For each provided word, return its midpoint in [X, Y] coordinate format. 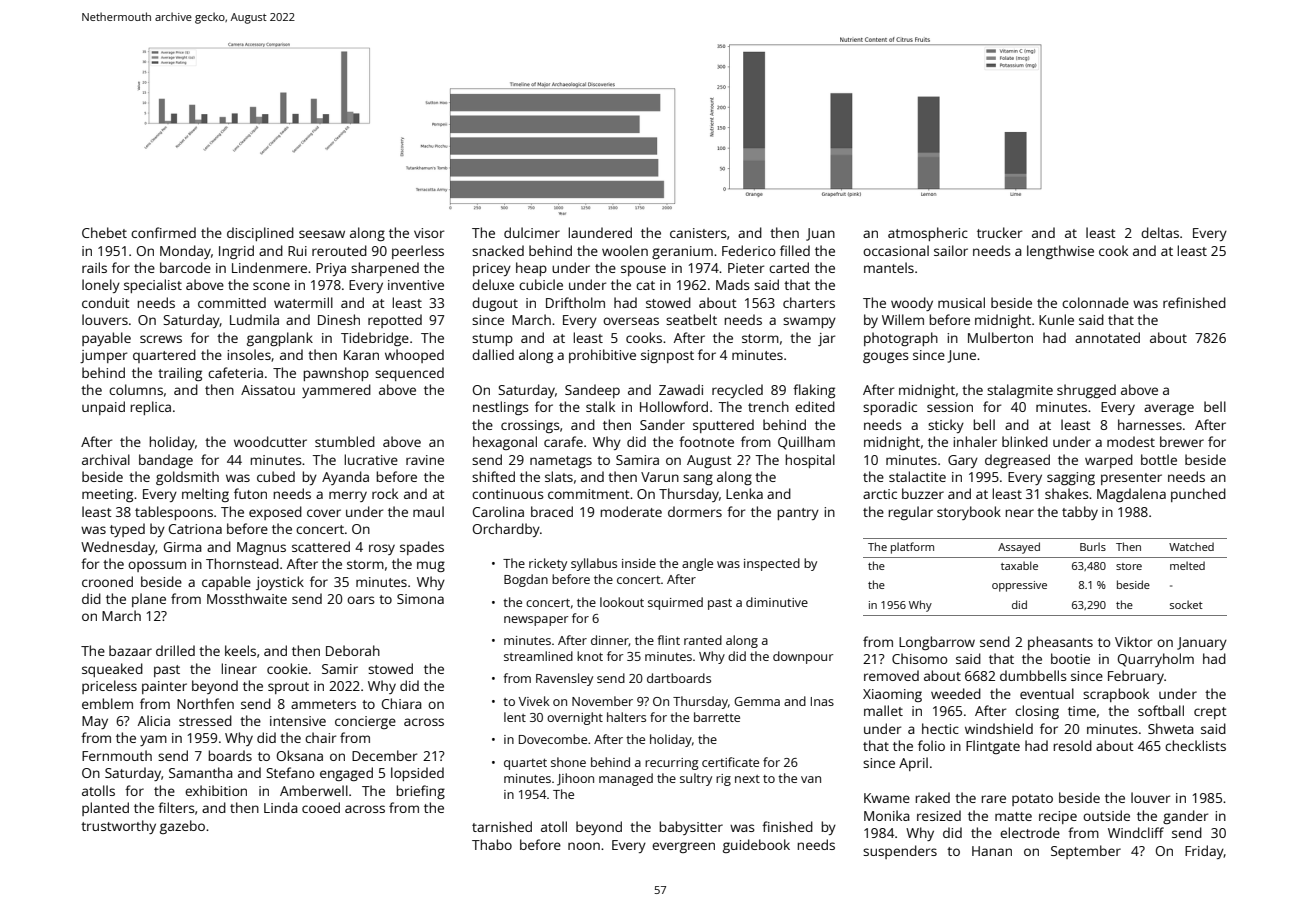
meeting [107, 495]
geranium [682, 252]
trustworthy [118, 827]
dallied [493, 354]
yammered [336, 391]
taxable [1019, 565]
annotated [1107, 337]
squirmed [675, 603]
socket [1186, 604]
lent [515, 717]
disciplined [260, 234]
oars [361, 600]
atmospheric [928, 234]
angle [697, 564]
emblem [107, 703]
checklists [1195, 745]
